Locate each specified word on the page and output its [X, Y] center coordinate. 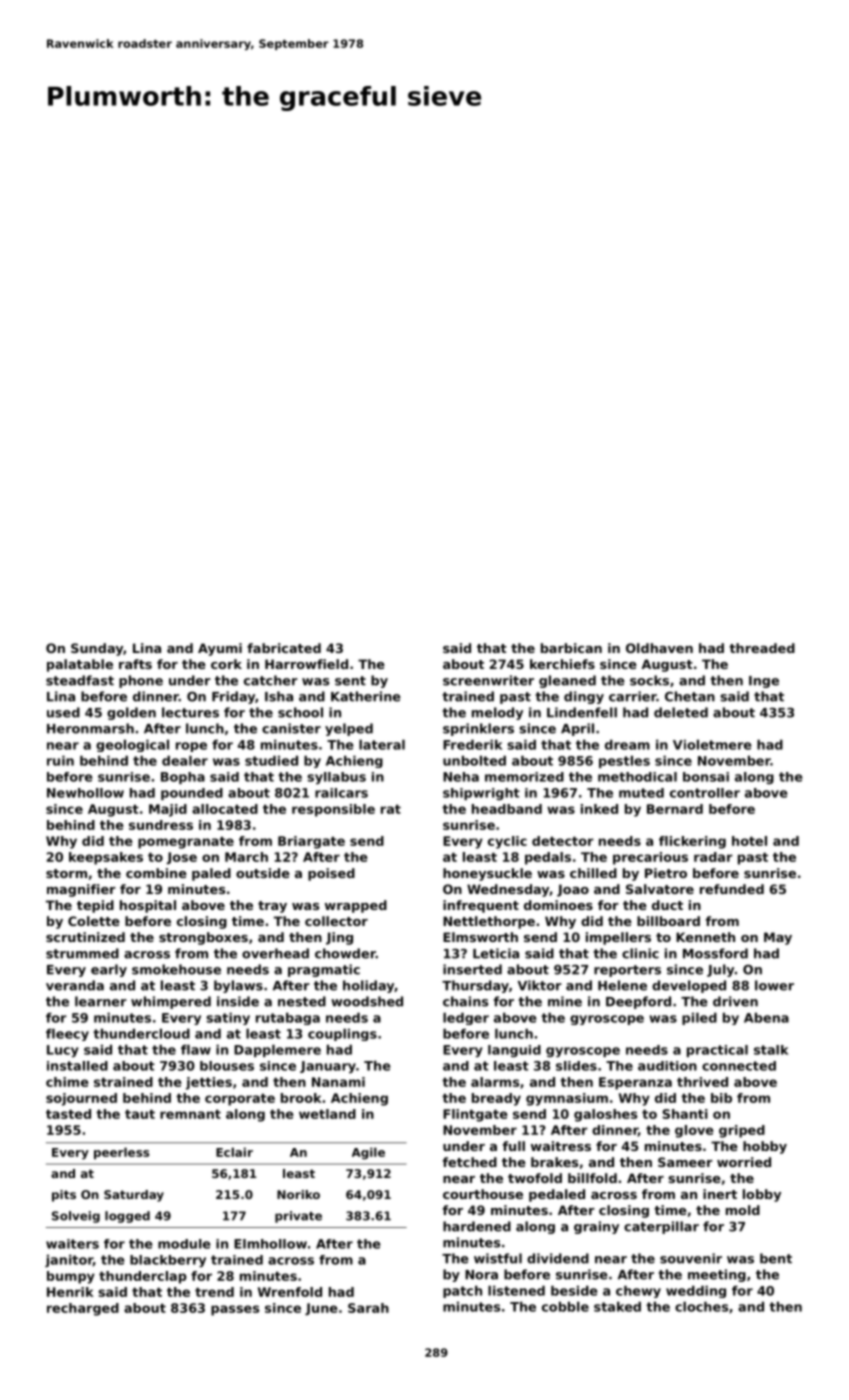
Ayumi [220, 649]
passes [235, 1310]
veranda [75, 985]
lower [774, 985]
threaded [762, 648]
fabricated [284, 648]
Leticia [496, 953]
